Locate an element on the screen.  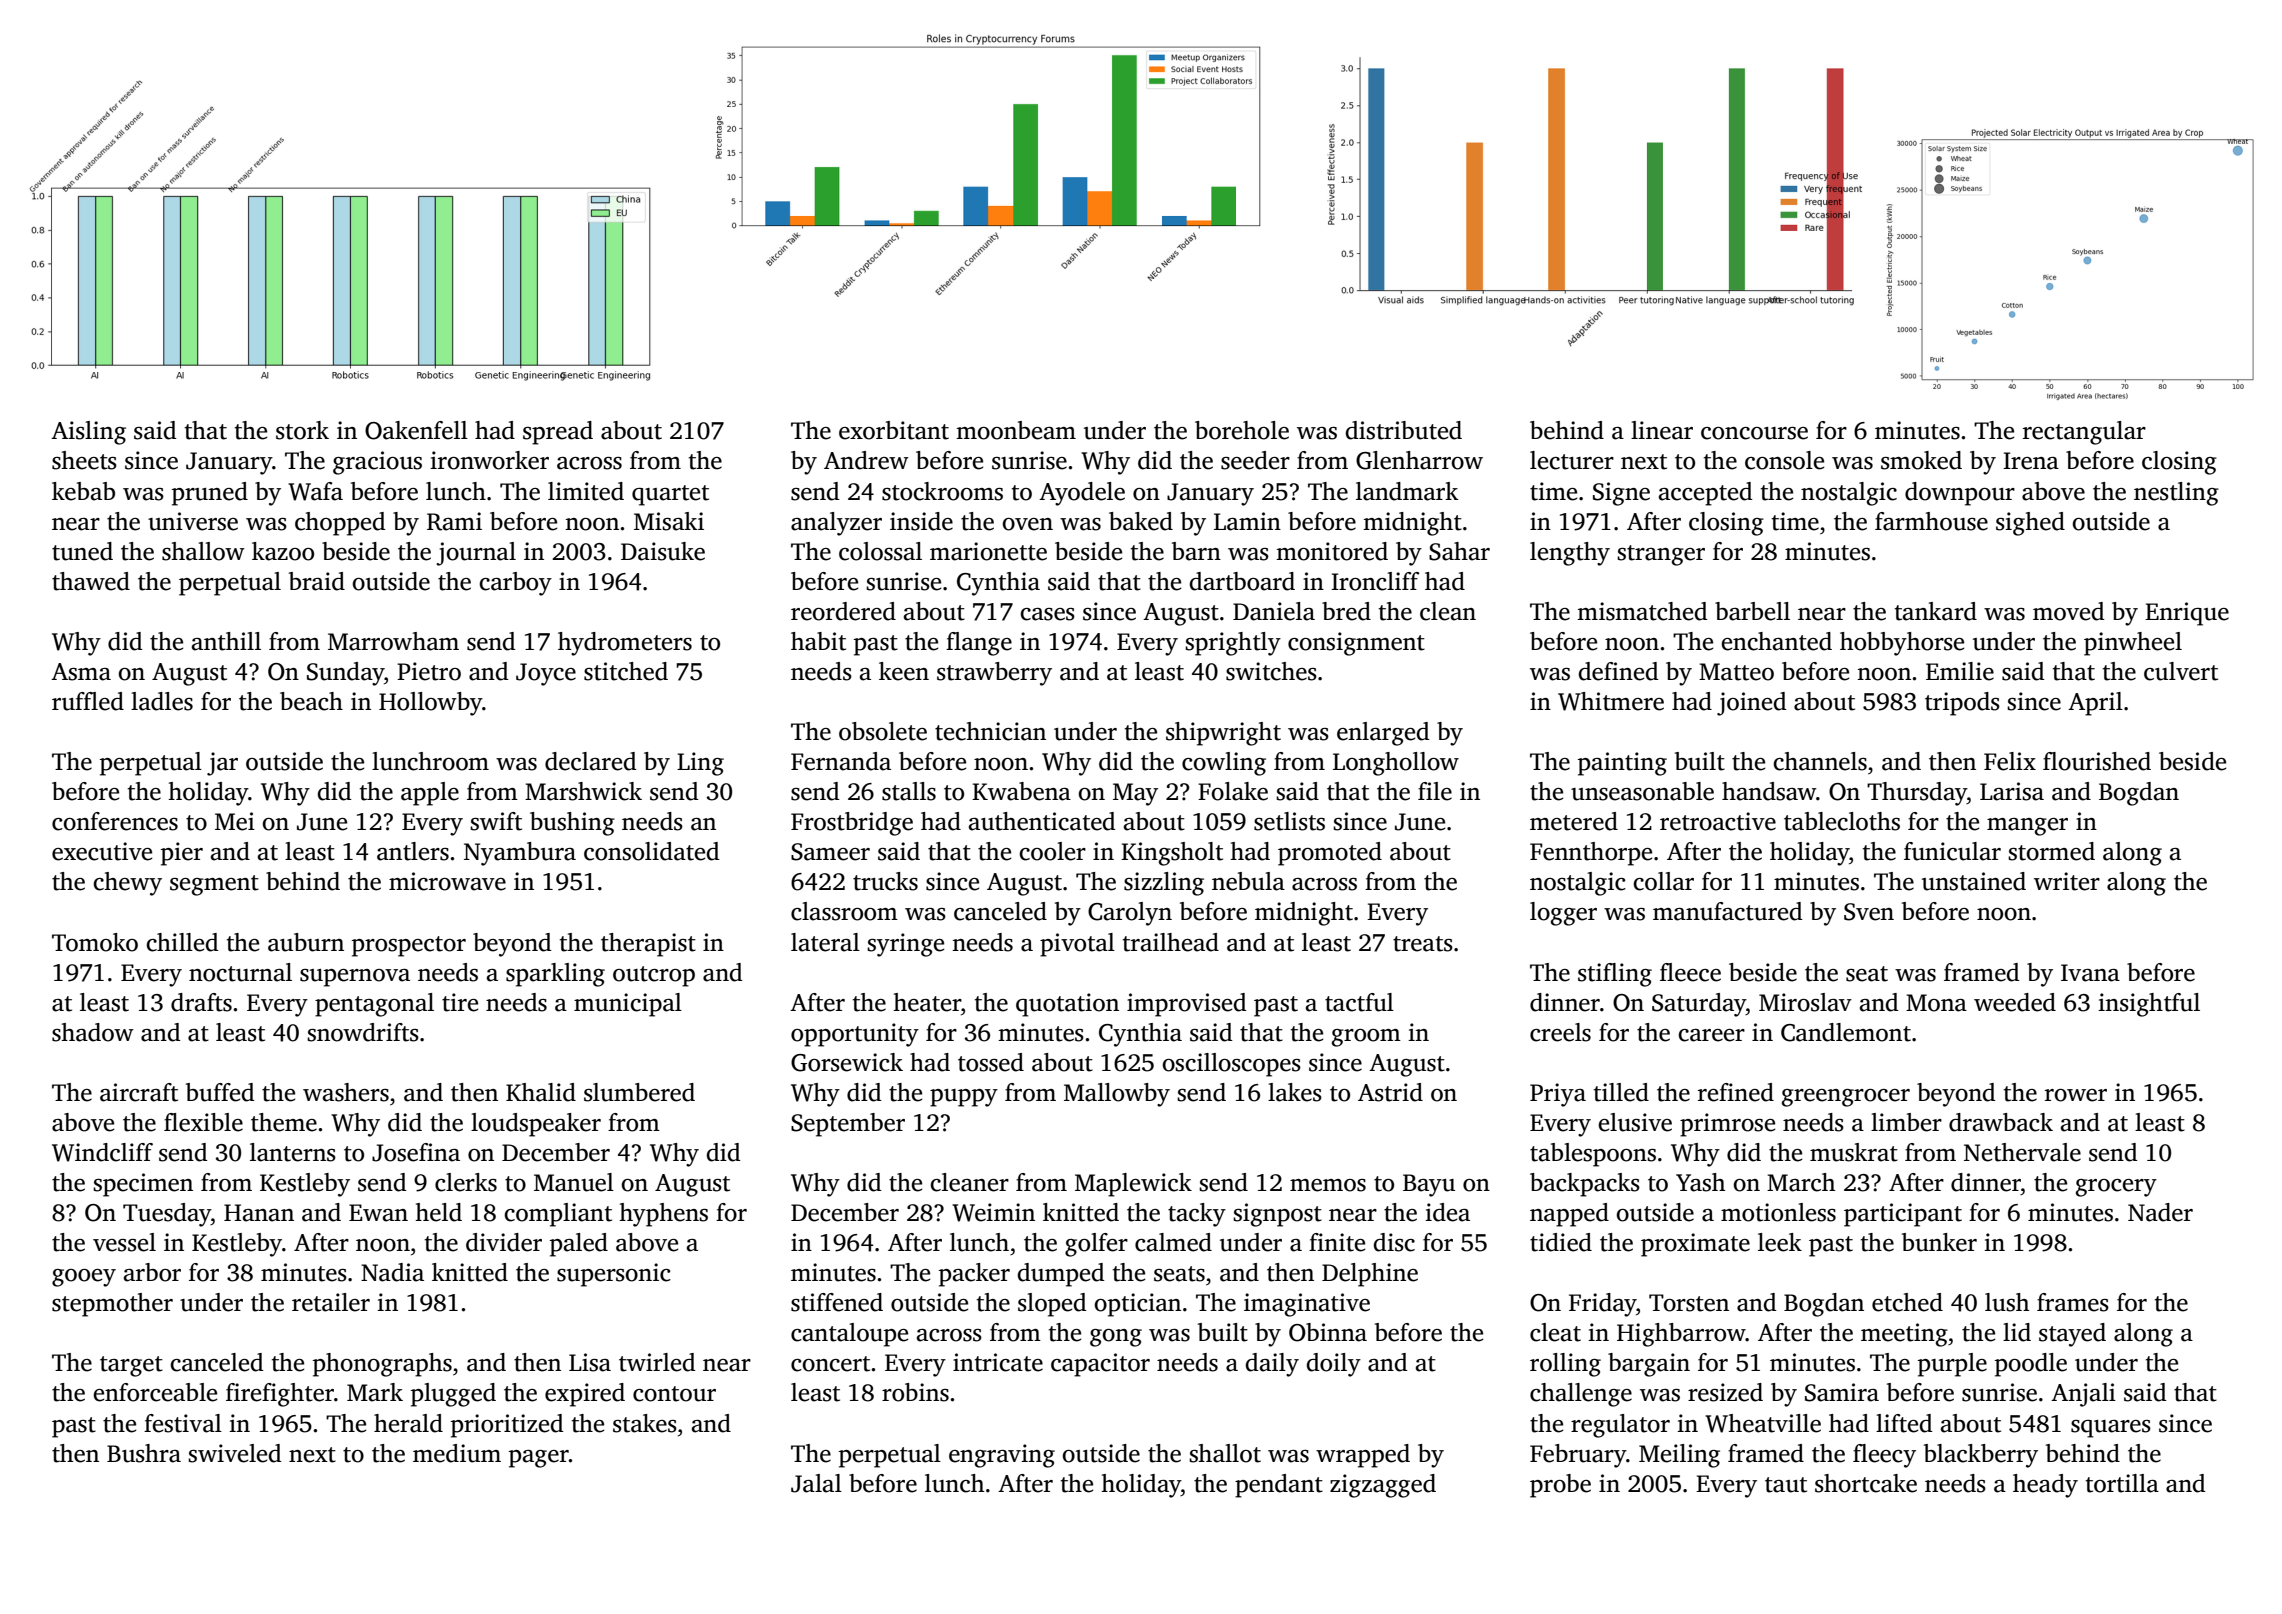
vessel is located at coordinates (124, 1242).
